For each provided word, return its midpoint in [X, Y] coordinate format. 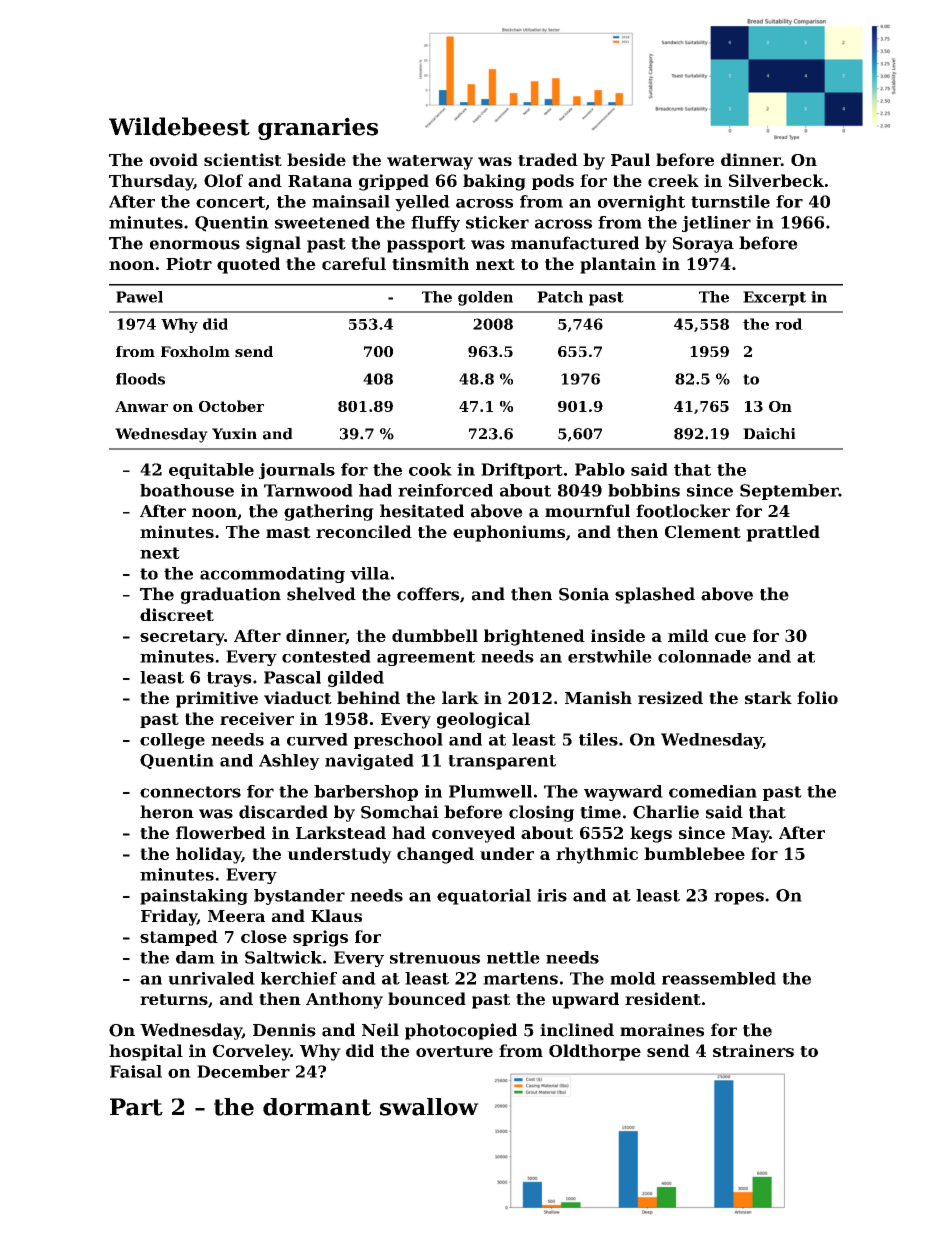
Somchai [400, 812]
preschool [398, 741]
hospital [146, 1052]
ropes [739, 898]
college [172, 741]
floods [140, 379]
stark [768, 697]
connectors [190, 792]
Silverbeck [776, 180]
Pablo [600, 469]
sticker [497, 222]
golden [485, 298]
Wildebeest [179, 126]
